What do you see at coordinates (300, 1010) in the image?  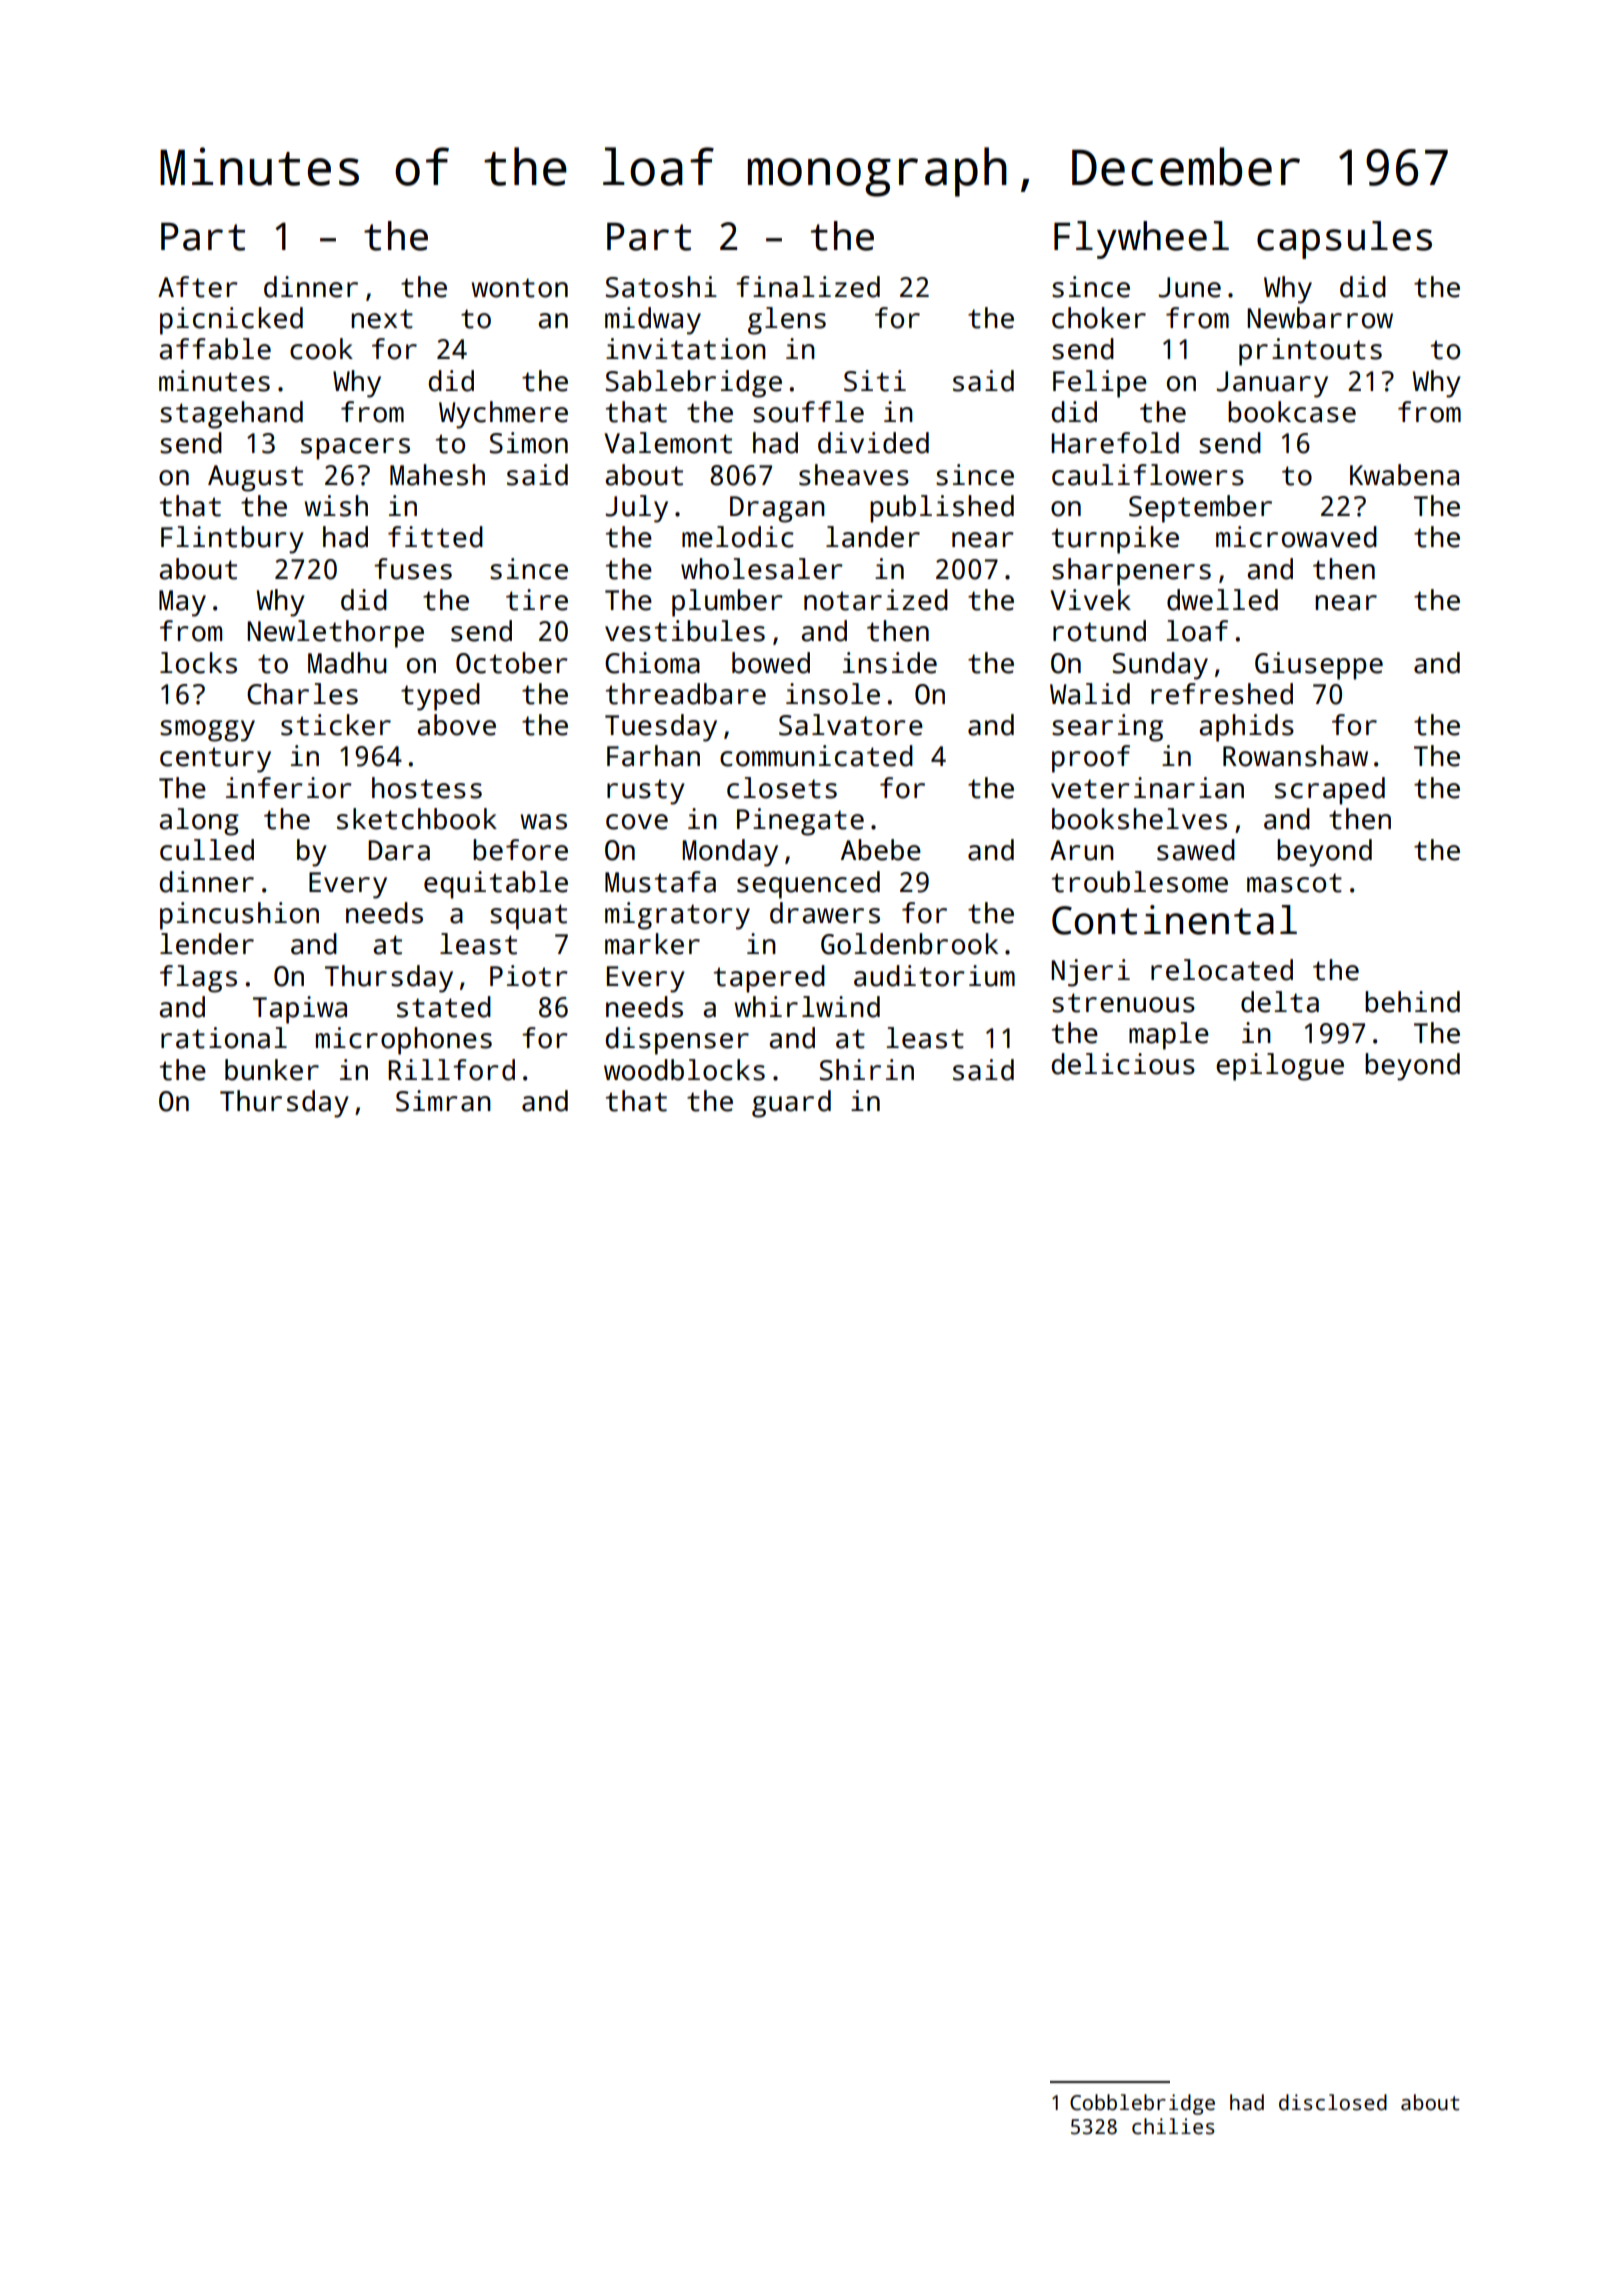 I see `Tapiwa` at bounding box center [300, 1010].
